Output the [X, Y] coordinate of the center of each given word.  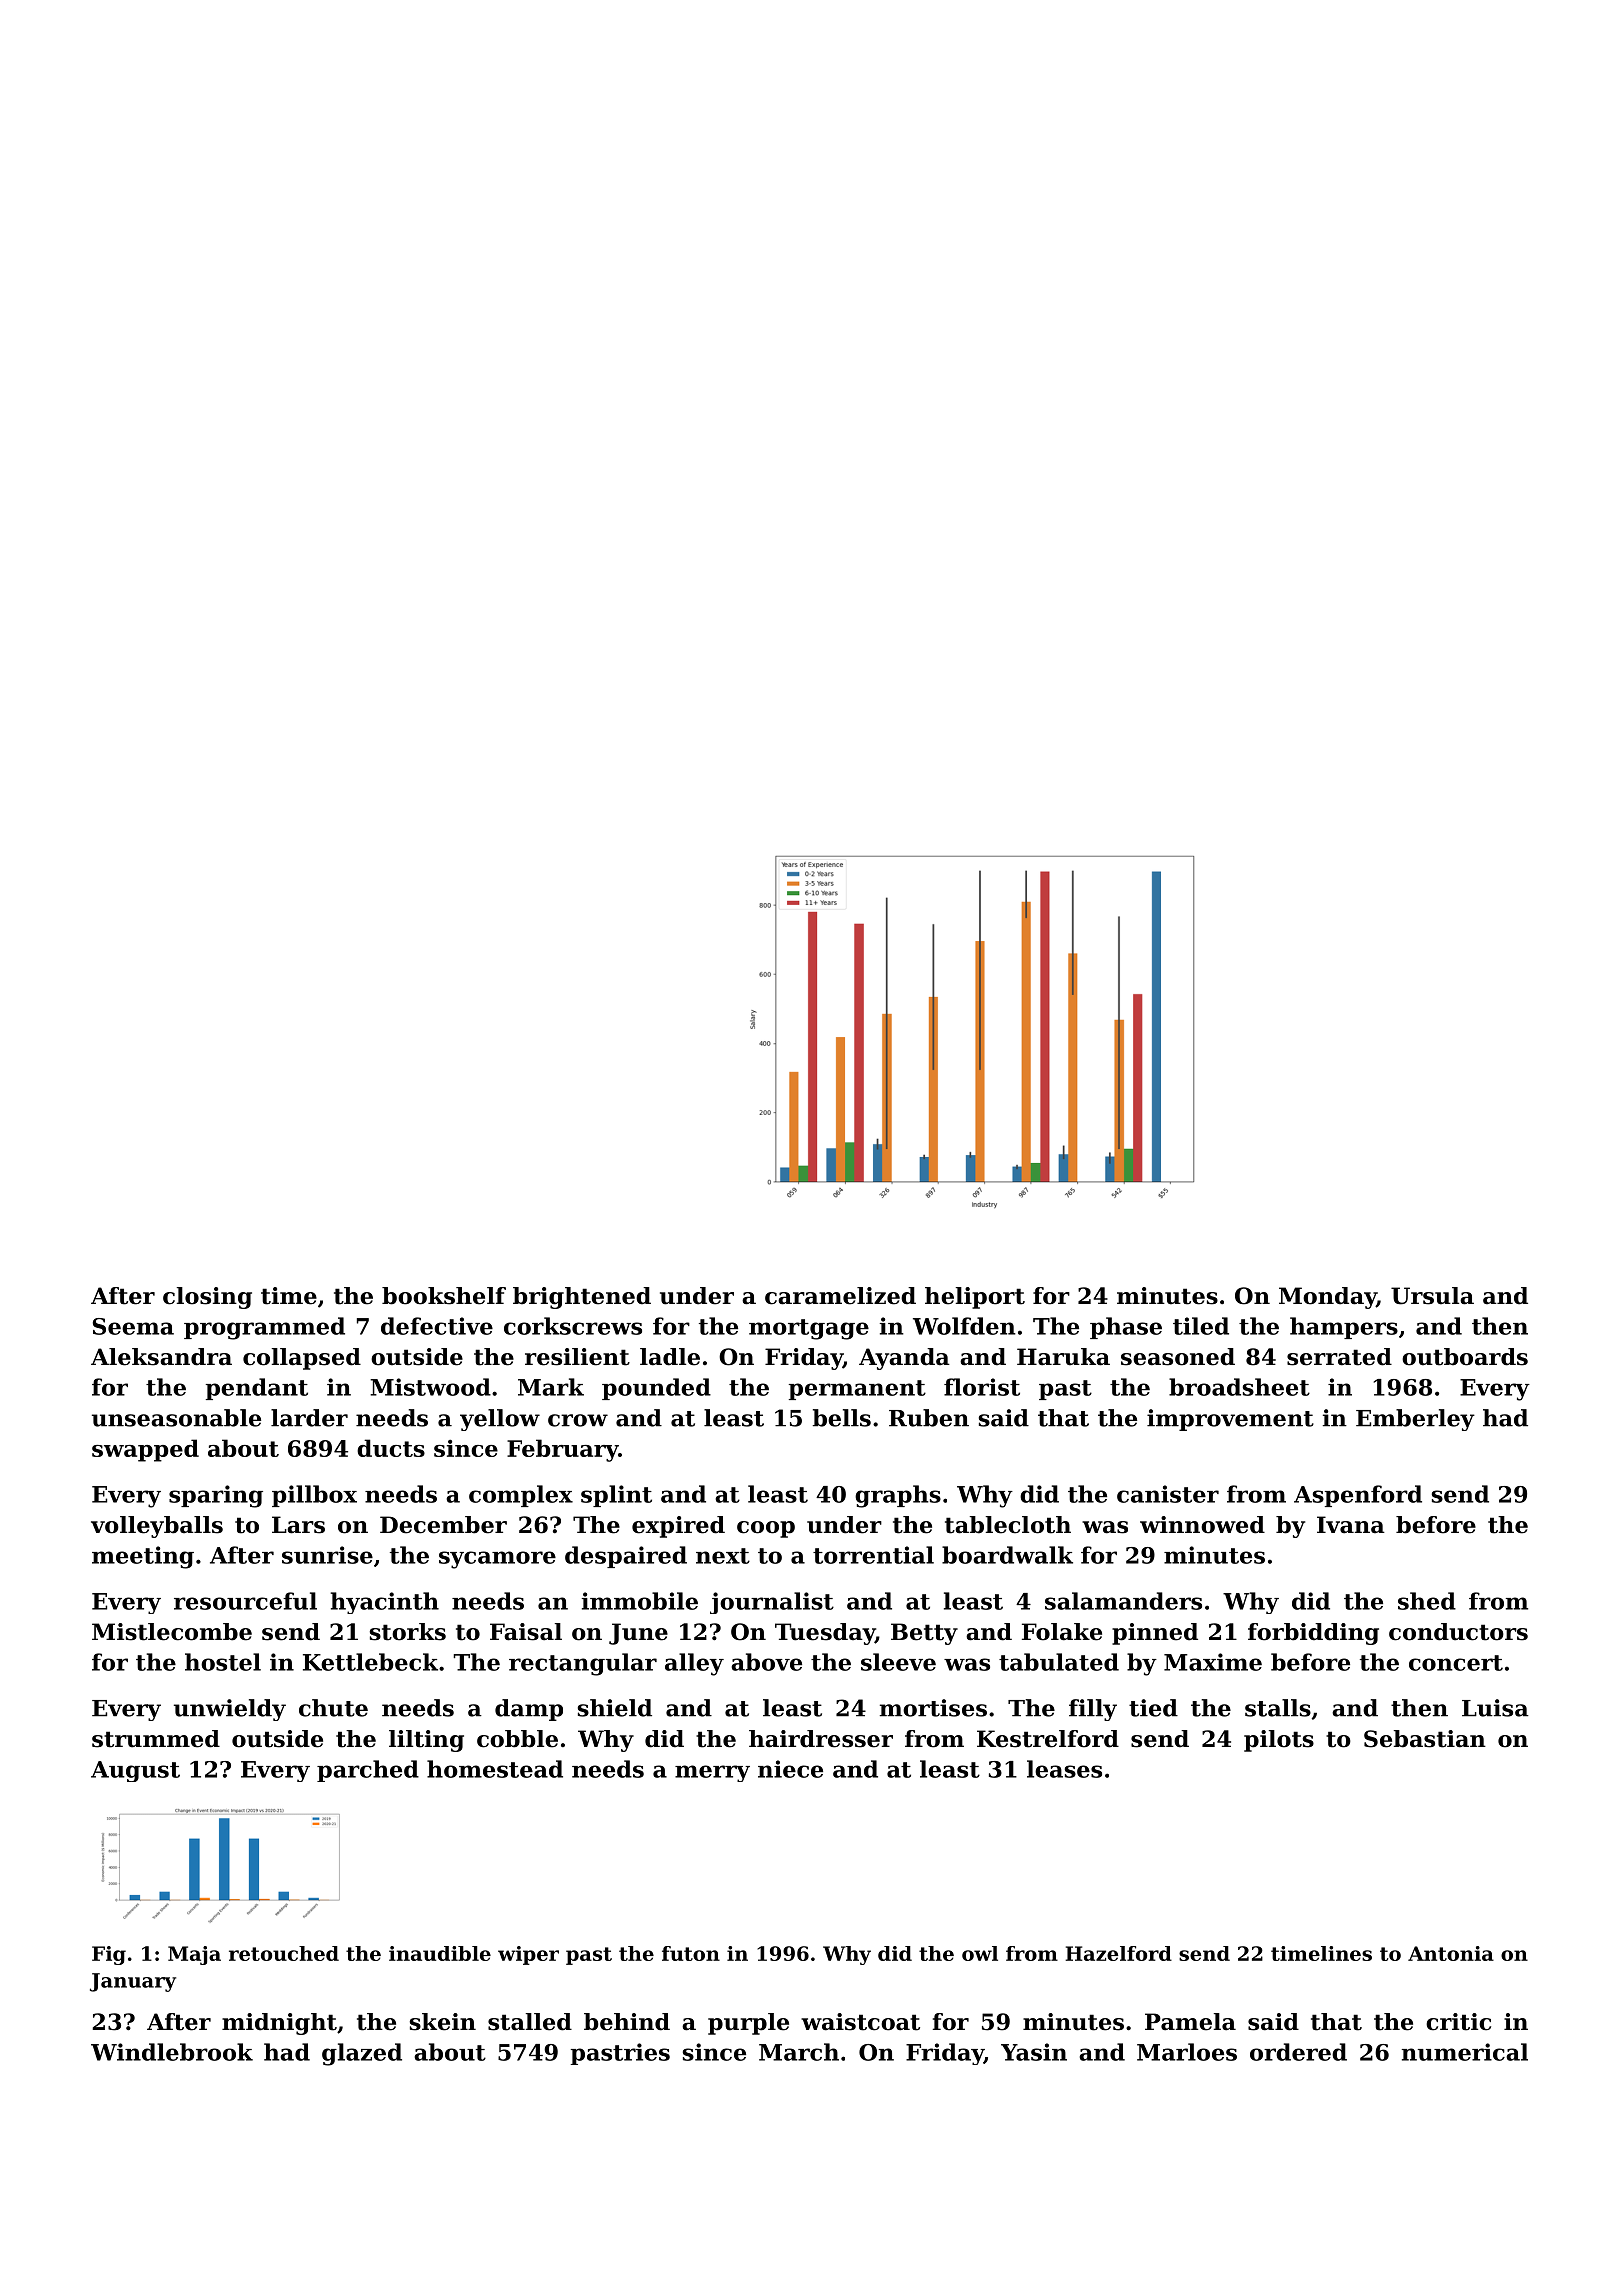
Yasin [1034, 2052]
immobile [640, 1601]
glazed [362, 2054]
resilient [577, 1357]
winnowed [1202, 1525]
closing [207, 1298]
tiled [1201, 1326]
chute [333, 1708]
